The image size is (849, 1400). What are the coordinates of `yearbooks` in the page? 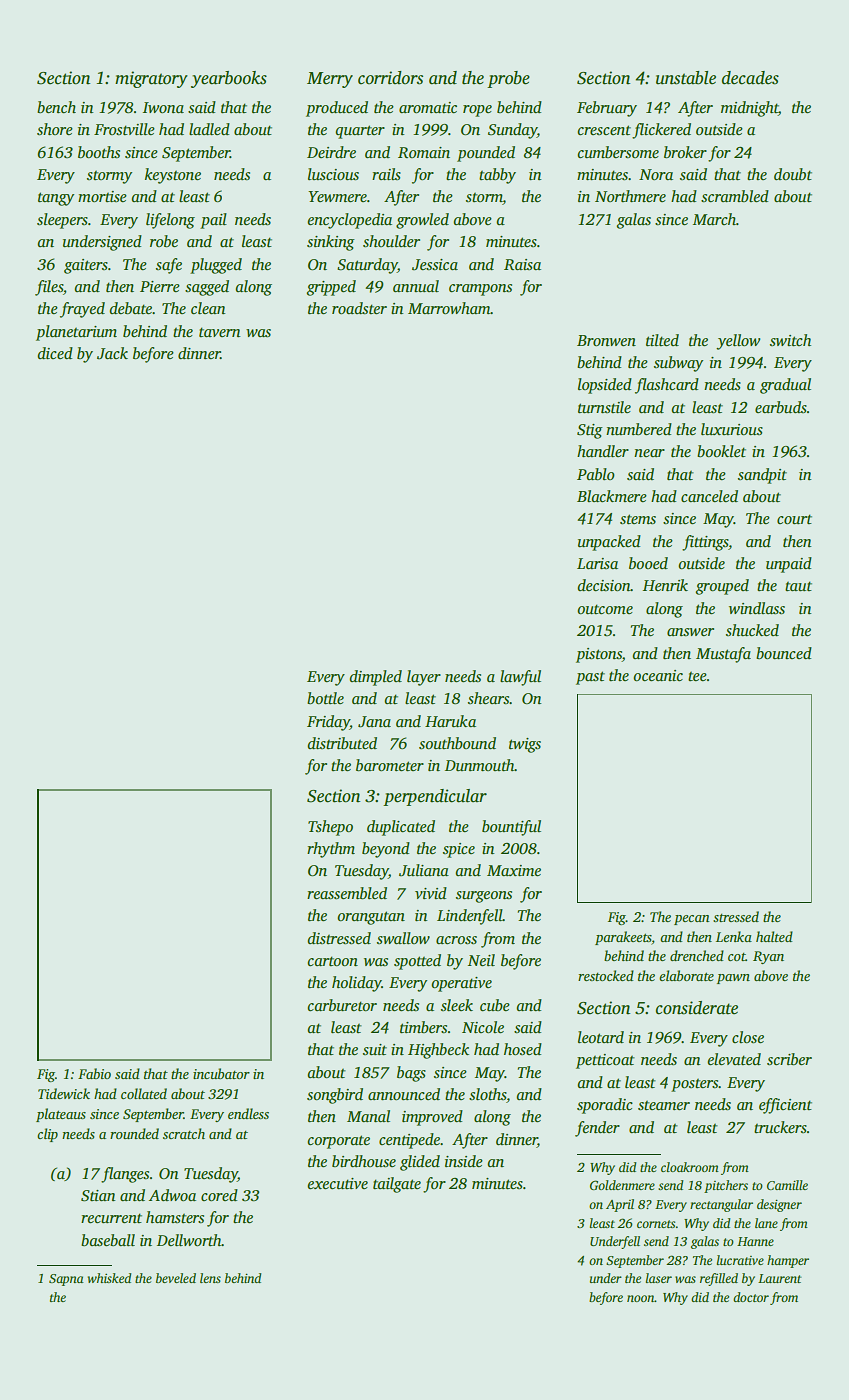 It's located at (229, 79).
